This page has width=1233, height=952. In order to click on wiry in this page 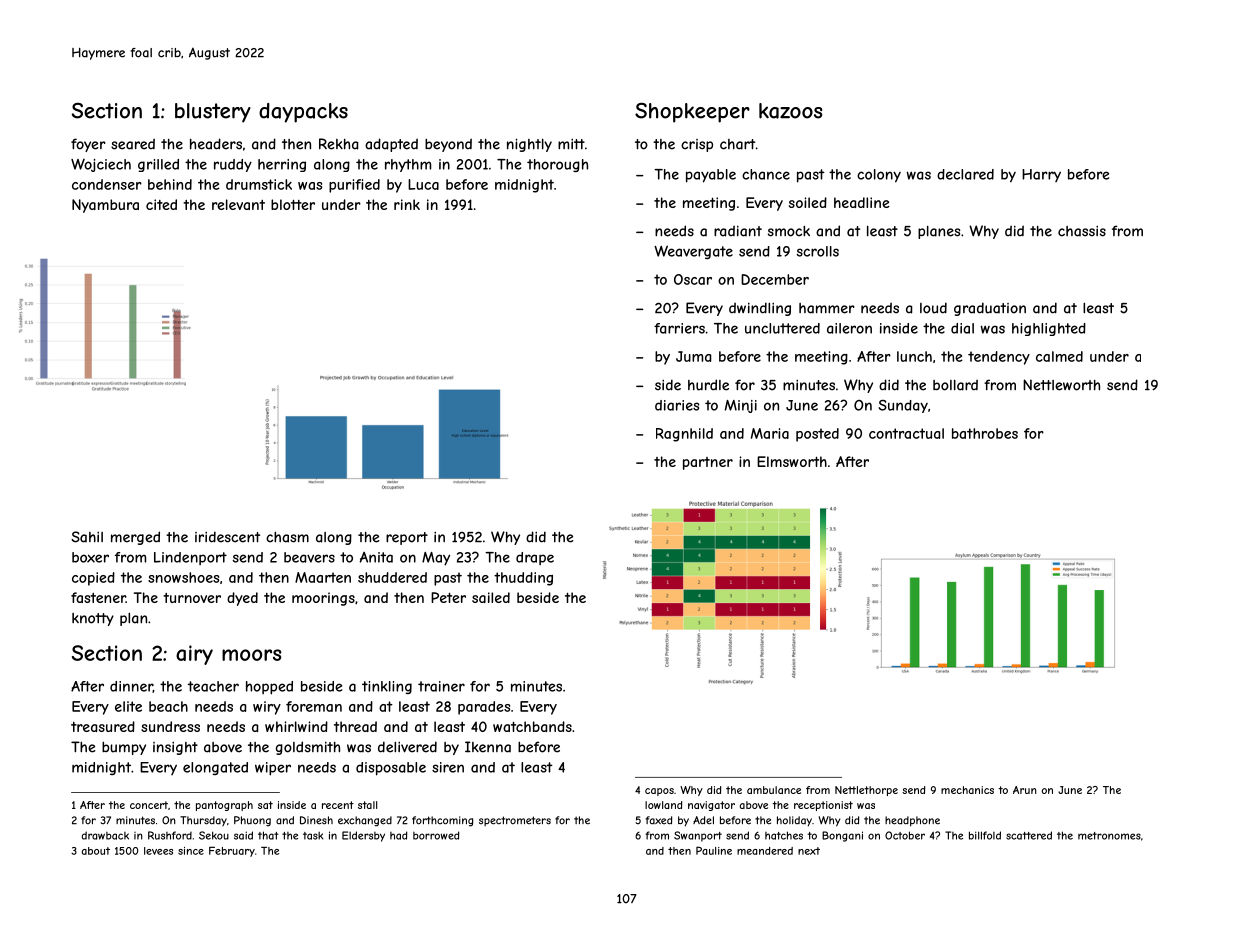, I will do `click(267, 708)`.
